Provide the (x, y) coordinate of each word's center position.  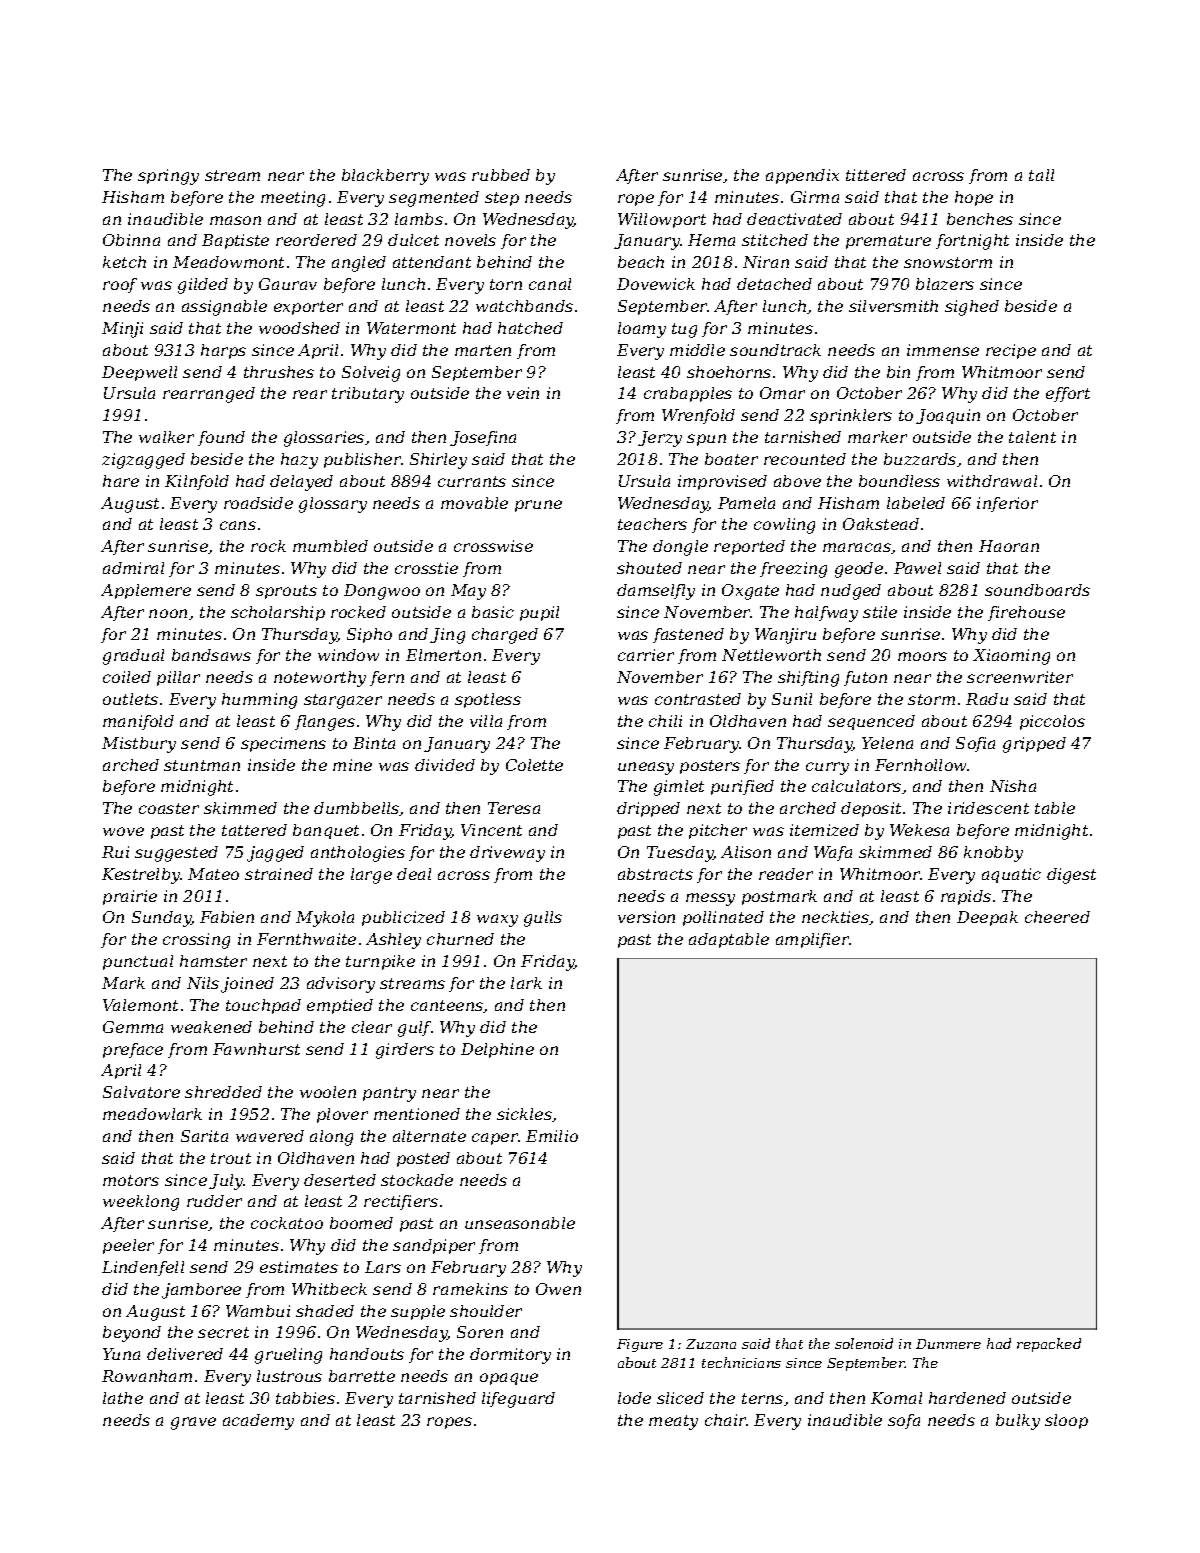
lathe (123, 1398)
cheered (1057, 917)
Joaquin (948, 416)
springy (168, 177)
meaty (673, 1422)
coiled (127, 677)
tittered (876, 175)
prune (538, 506)
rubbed (501, 175)
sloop (1066, 1421)
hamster (213, 961)
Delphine (497, 1050)
